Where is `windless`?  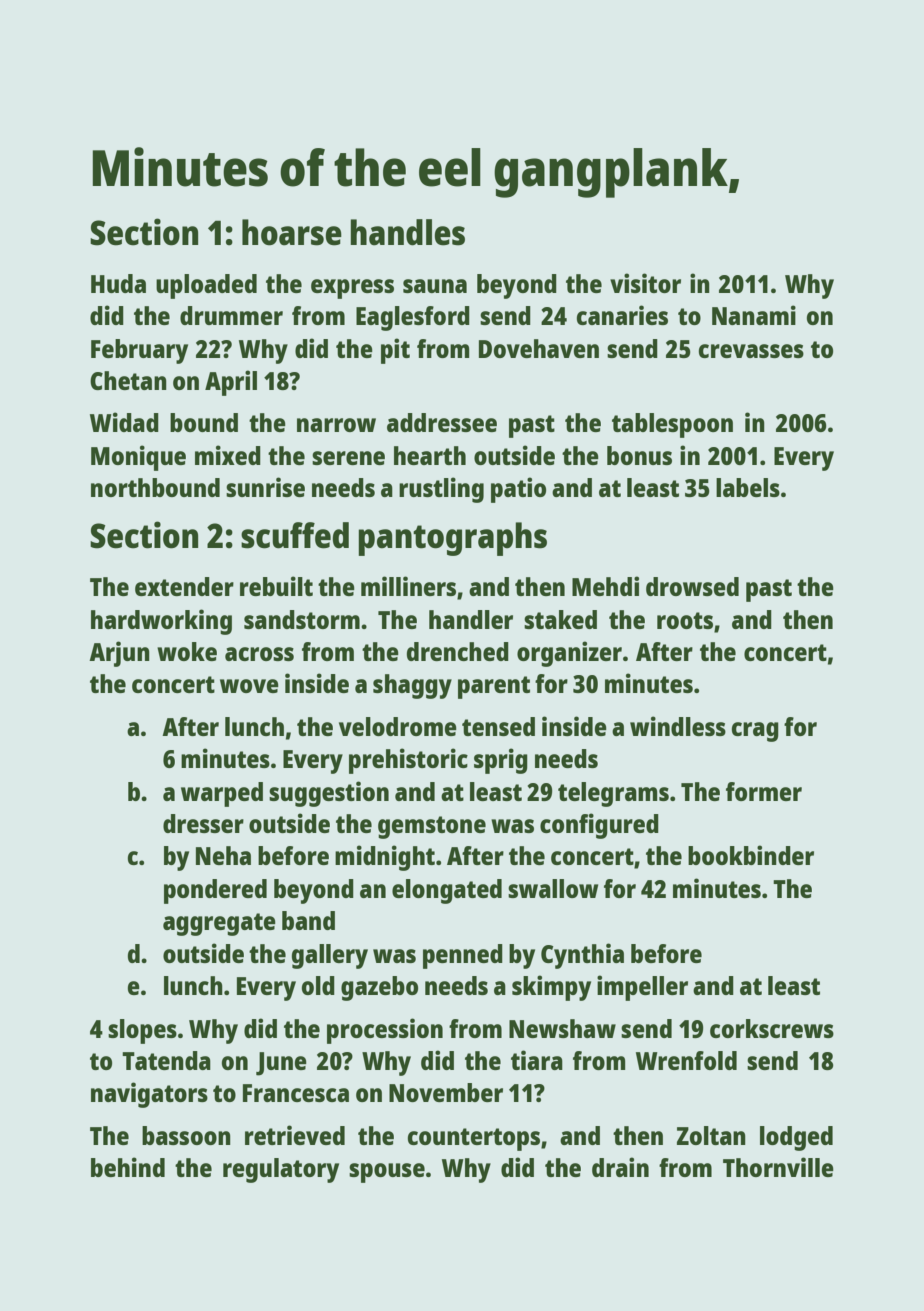 windless is located at coordinates (678, 726).
